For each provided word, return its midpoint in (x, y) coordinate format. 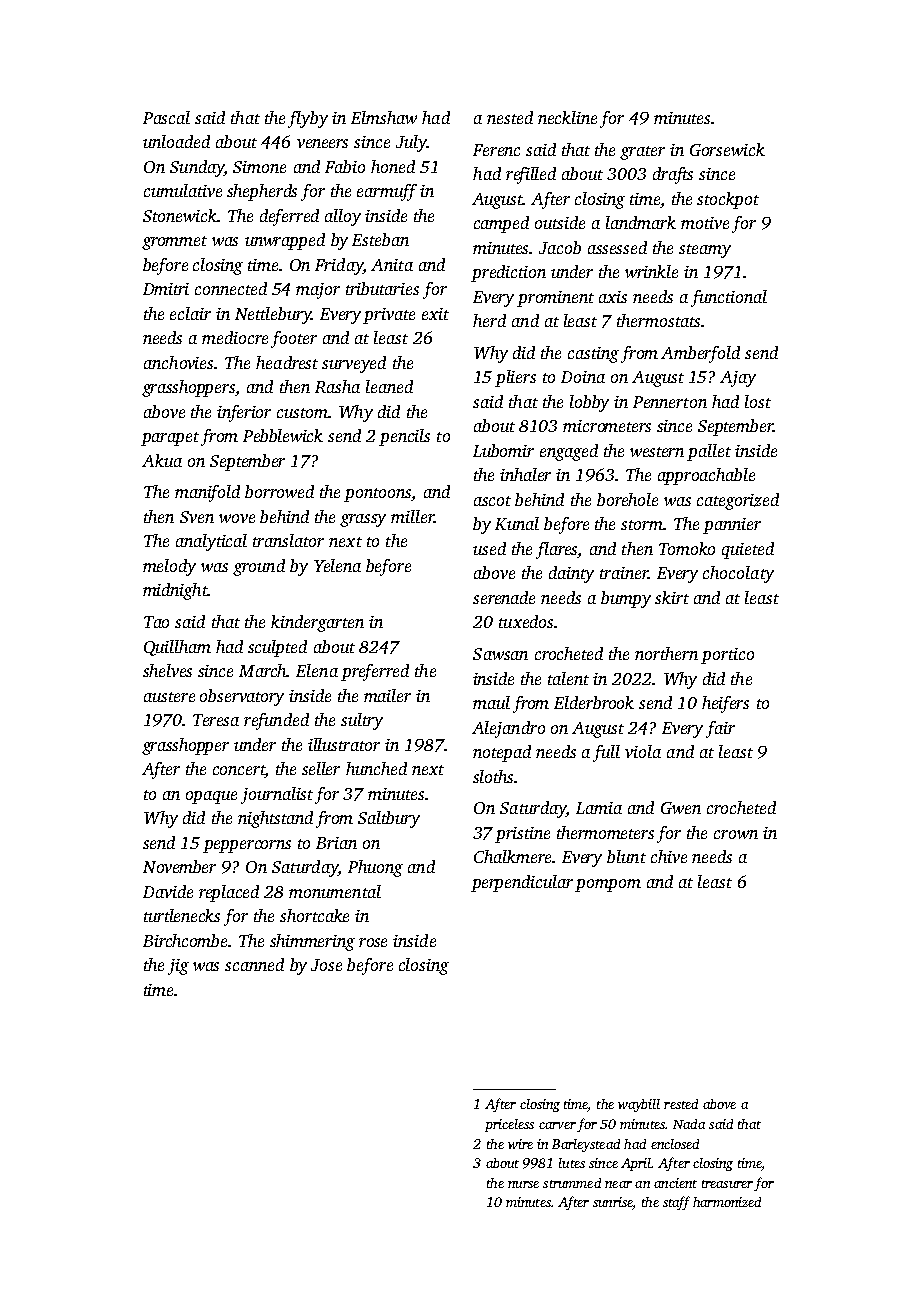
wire (520, 1144)
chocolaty (738, 574)
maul (491, 702)
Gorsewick (727, 149)
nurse (523, 1184)
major (318, 291)
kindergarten (317, 623)
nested (510, 117)
